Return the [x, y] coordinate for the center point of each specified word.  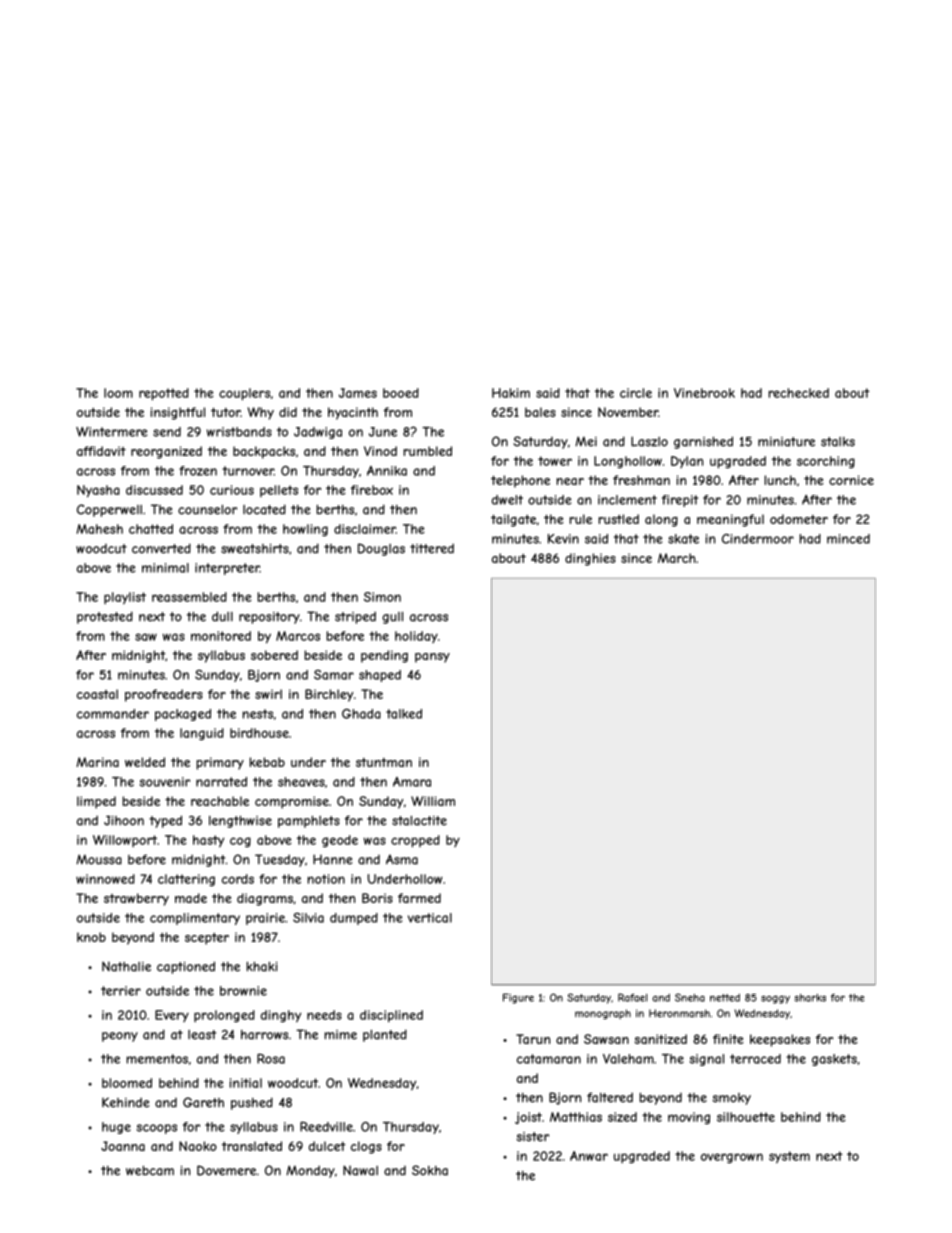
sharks [810, 998]
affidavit [101, 451]
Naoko [198, 1146]
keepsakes [780, 1040]
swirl [268, 694]
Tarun [533, 1039]
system [789, 1157]
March [676, 558]
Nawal [360, 1170]
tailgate [513, 520]
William [433, 801]
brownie [243, 991]
